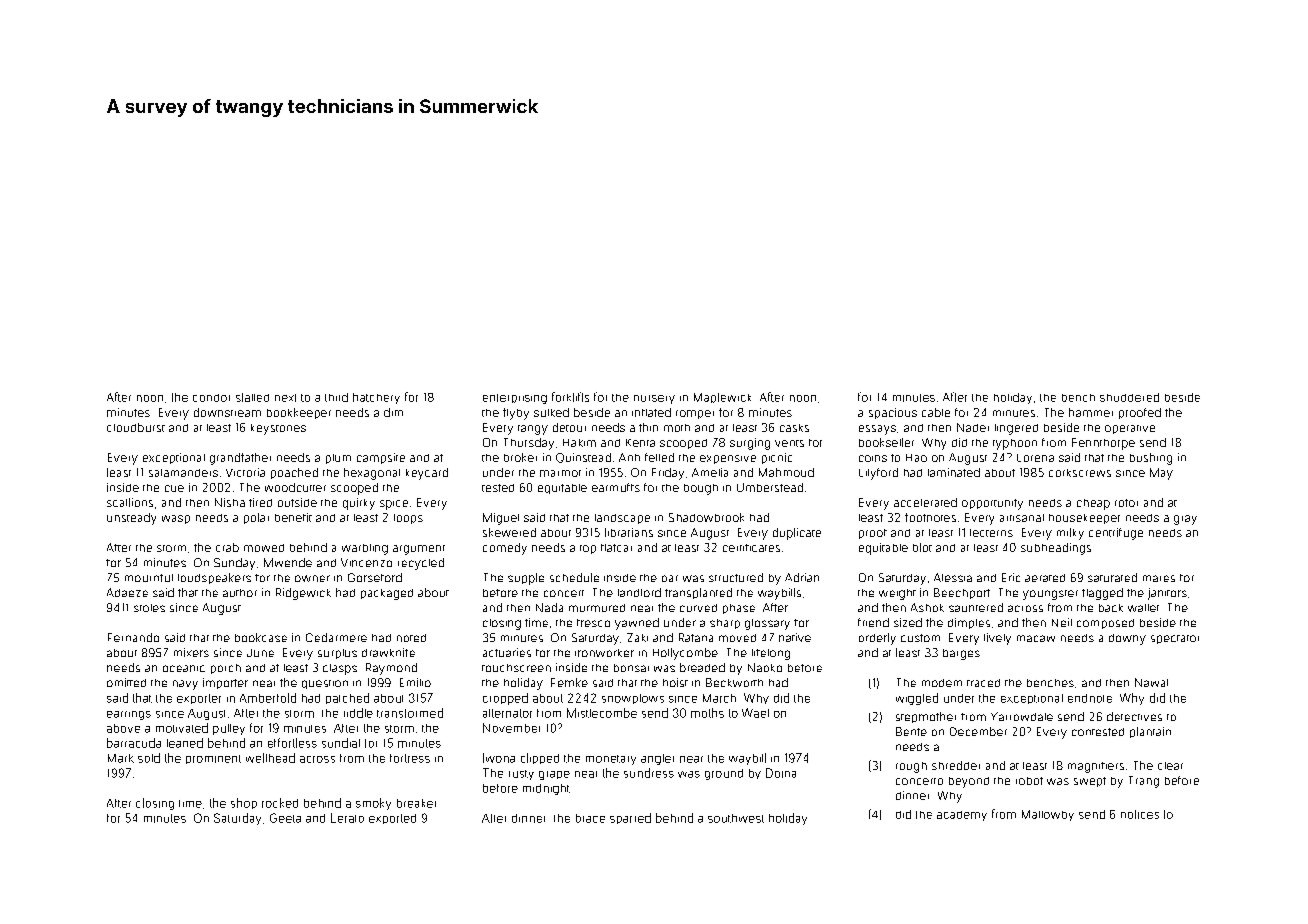 Image resolution: width=1308 pixels, height=924 pixels. I want to click on noted, so click(411, 638).
